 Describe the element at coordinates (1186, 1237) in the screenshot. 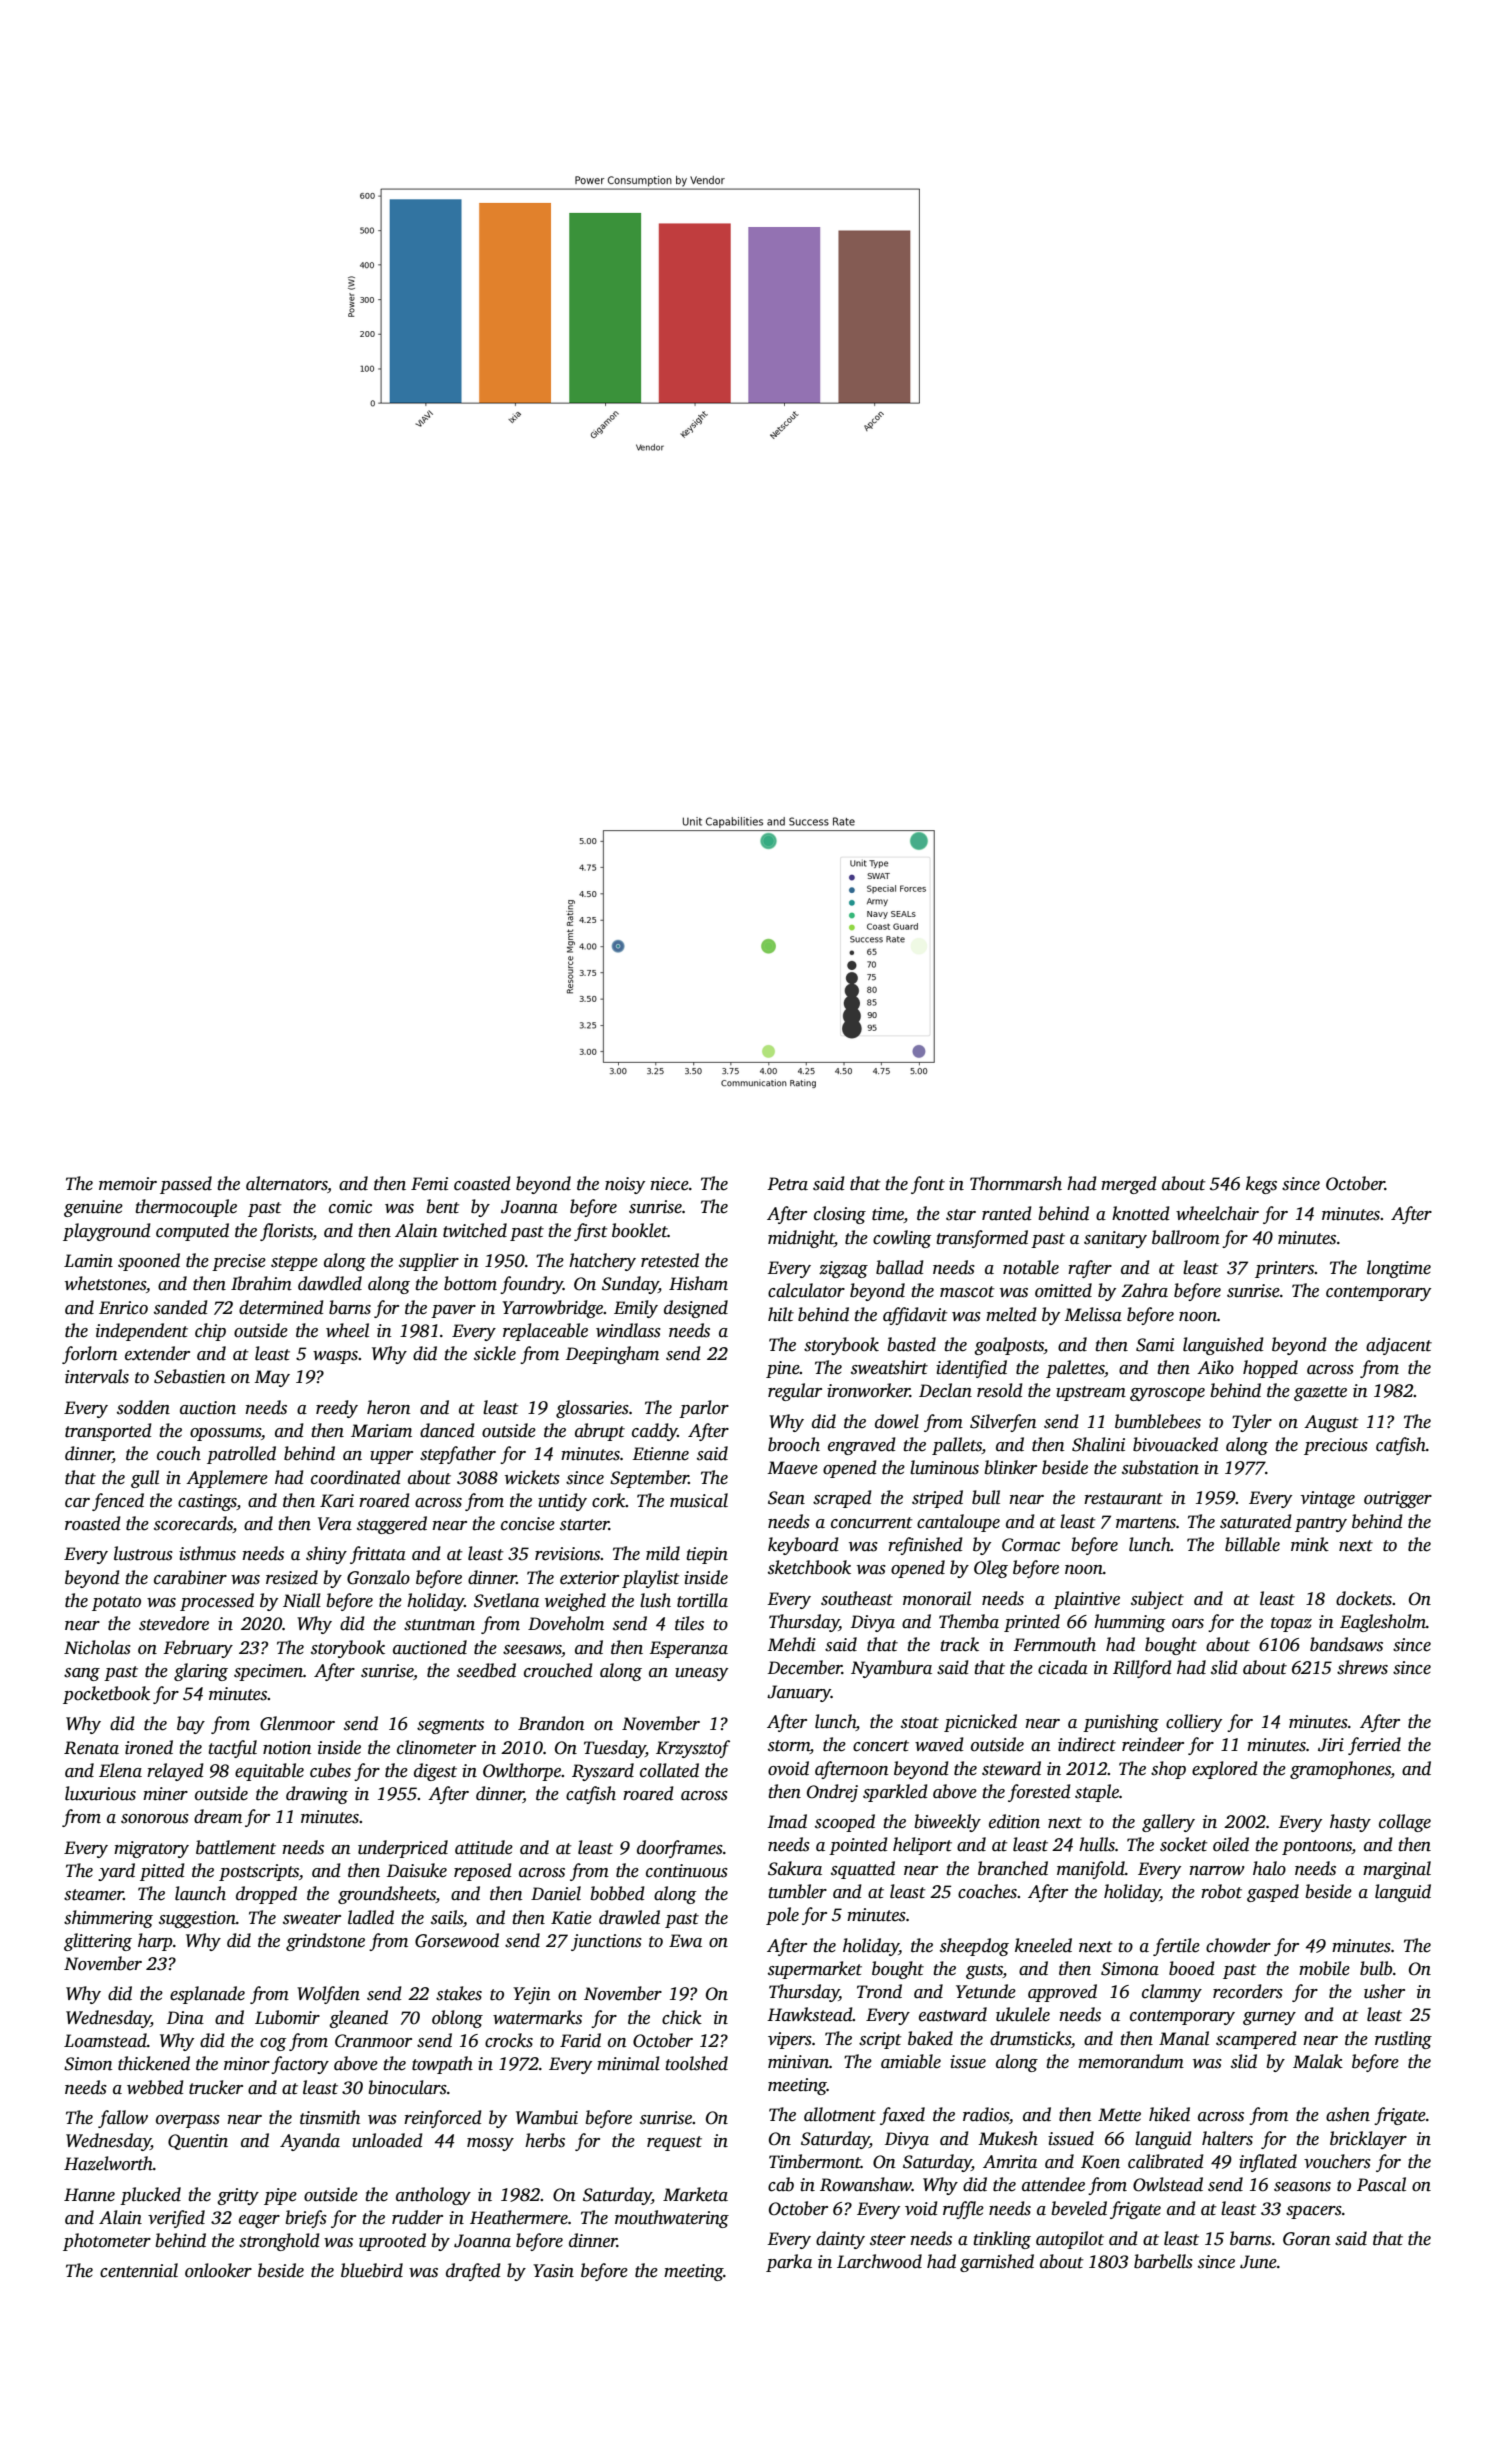

I see `ballroom` at that location.
